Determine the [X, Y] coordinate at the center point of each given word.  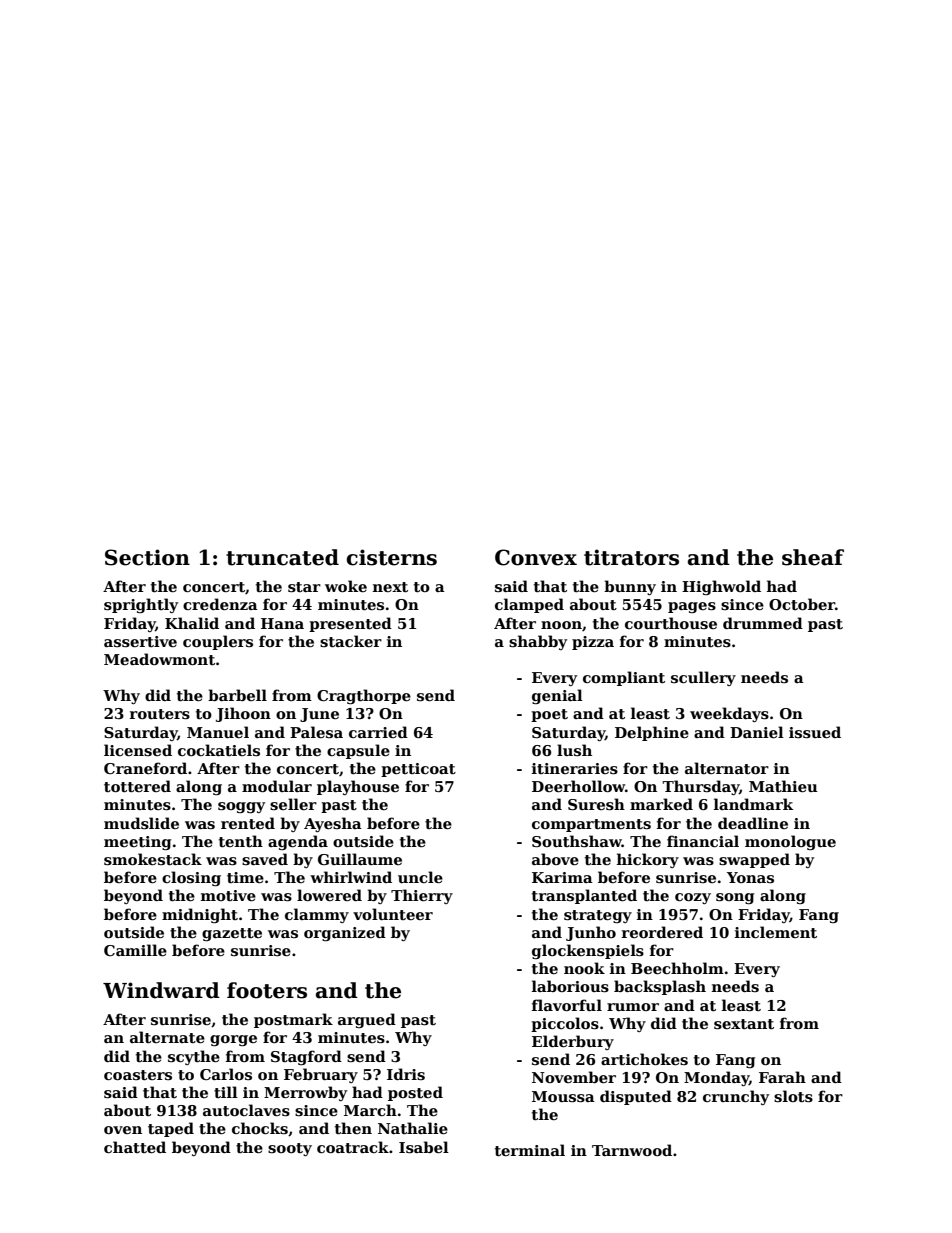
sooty [290, 1149]
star [304, 587]
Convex [536, 557]
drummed [763, 623]
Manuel [218, 732]
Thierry [422, 896]
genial [557, 696]
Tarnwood [632, 1150]
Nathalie [413, 1128]
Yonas [750, 877]
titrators [631, 557]
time [245, 877]
